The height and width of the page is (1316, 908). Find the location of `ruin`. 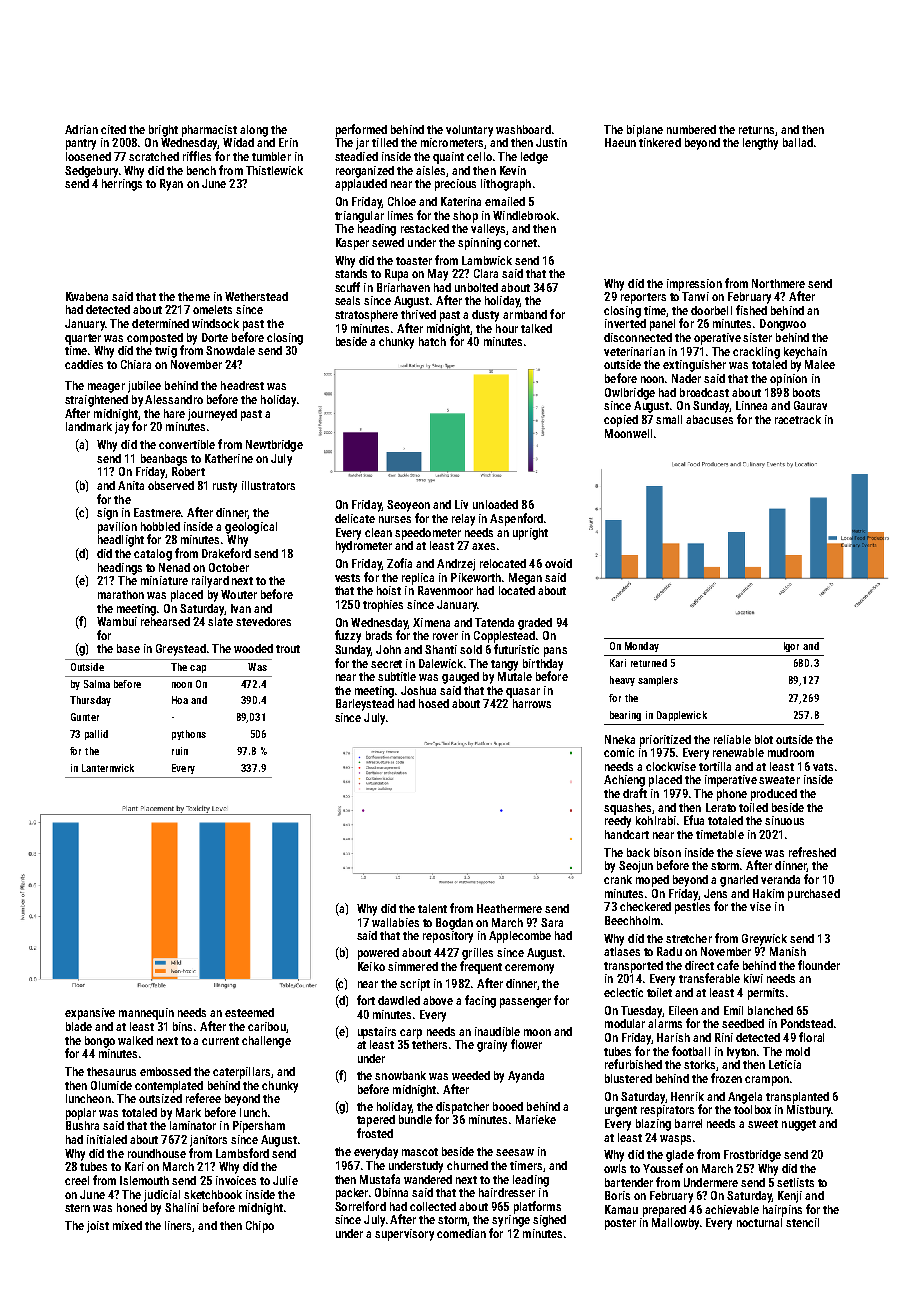

ruin is located at coordinates (180, 751).
